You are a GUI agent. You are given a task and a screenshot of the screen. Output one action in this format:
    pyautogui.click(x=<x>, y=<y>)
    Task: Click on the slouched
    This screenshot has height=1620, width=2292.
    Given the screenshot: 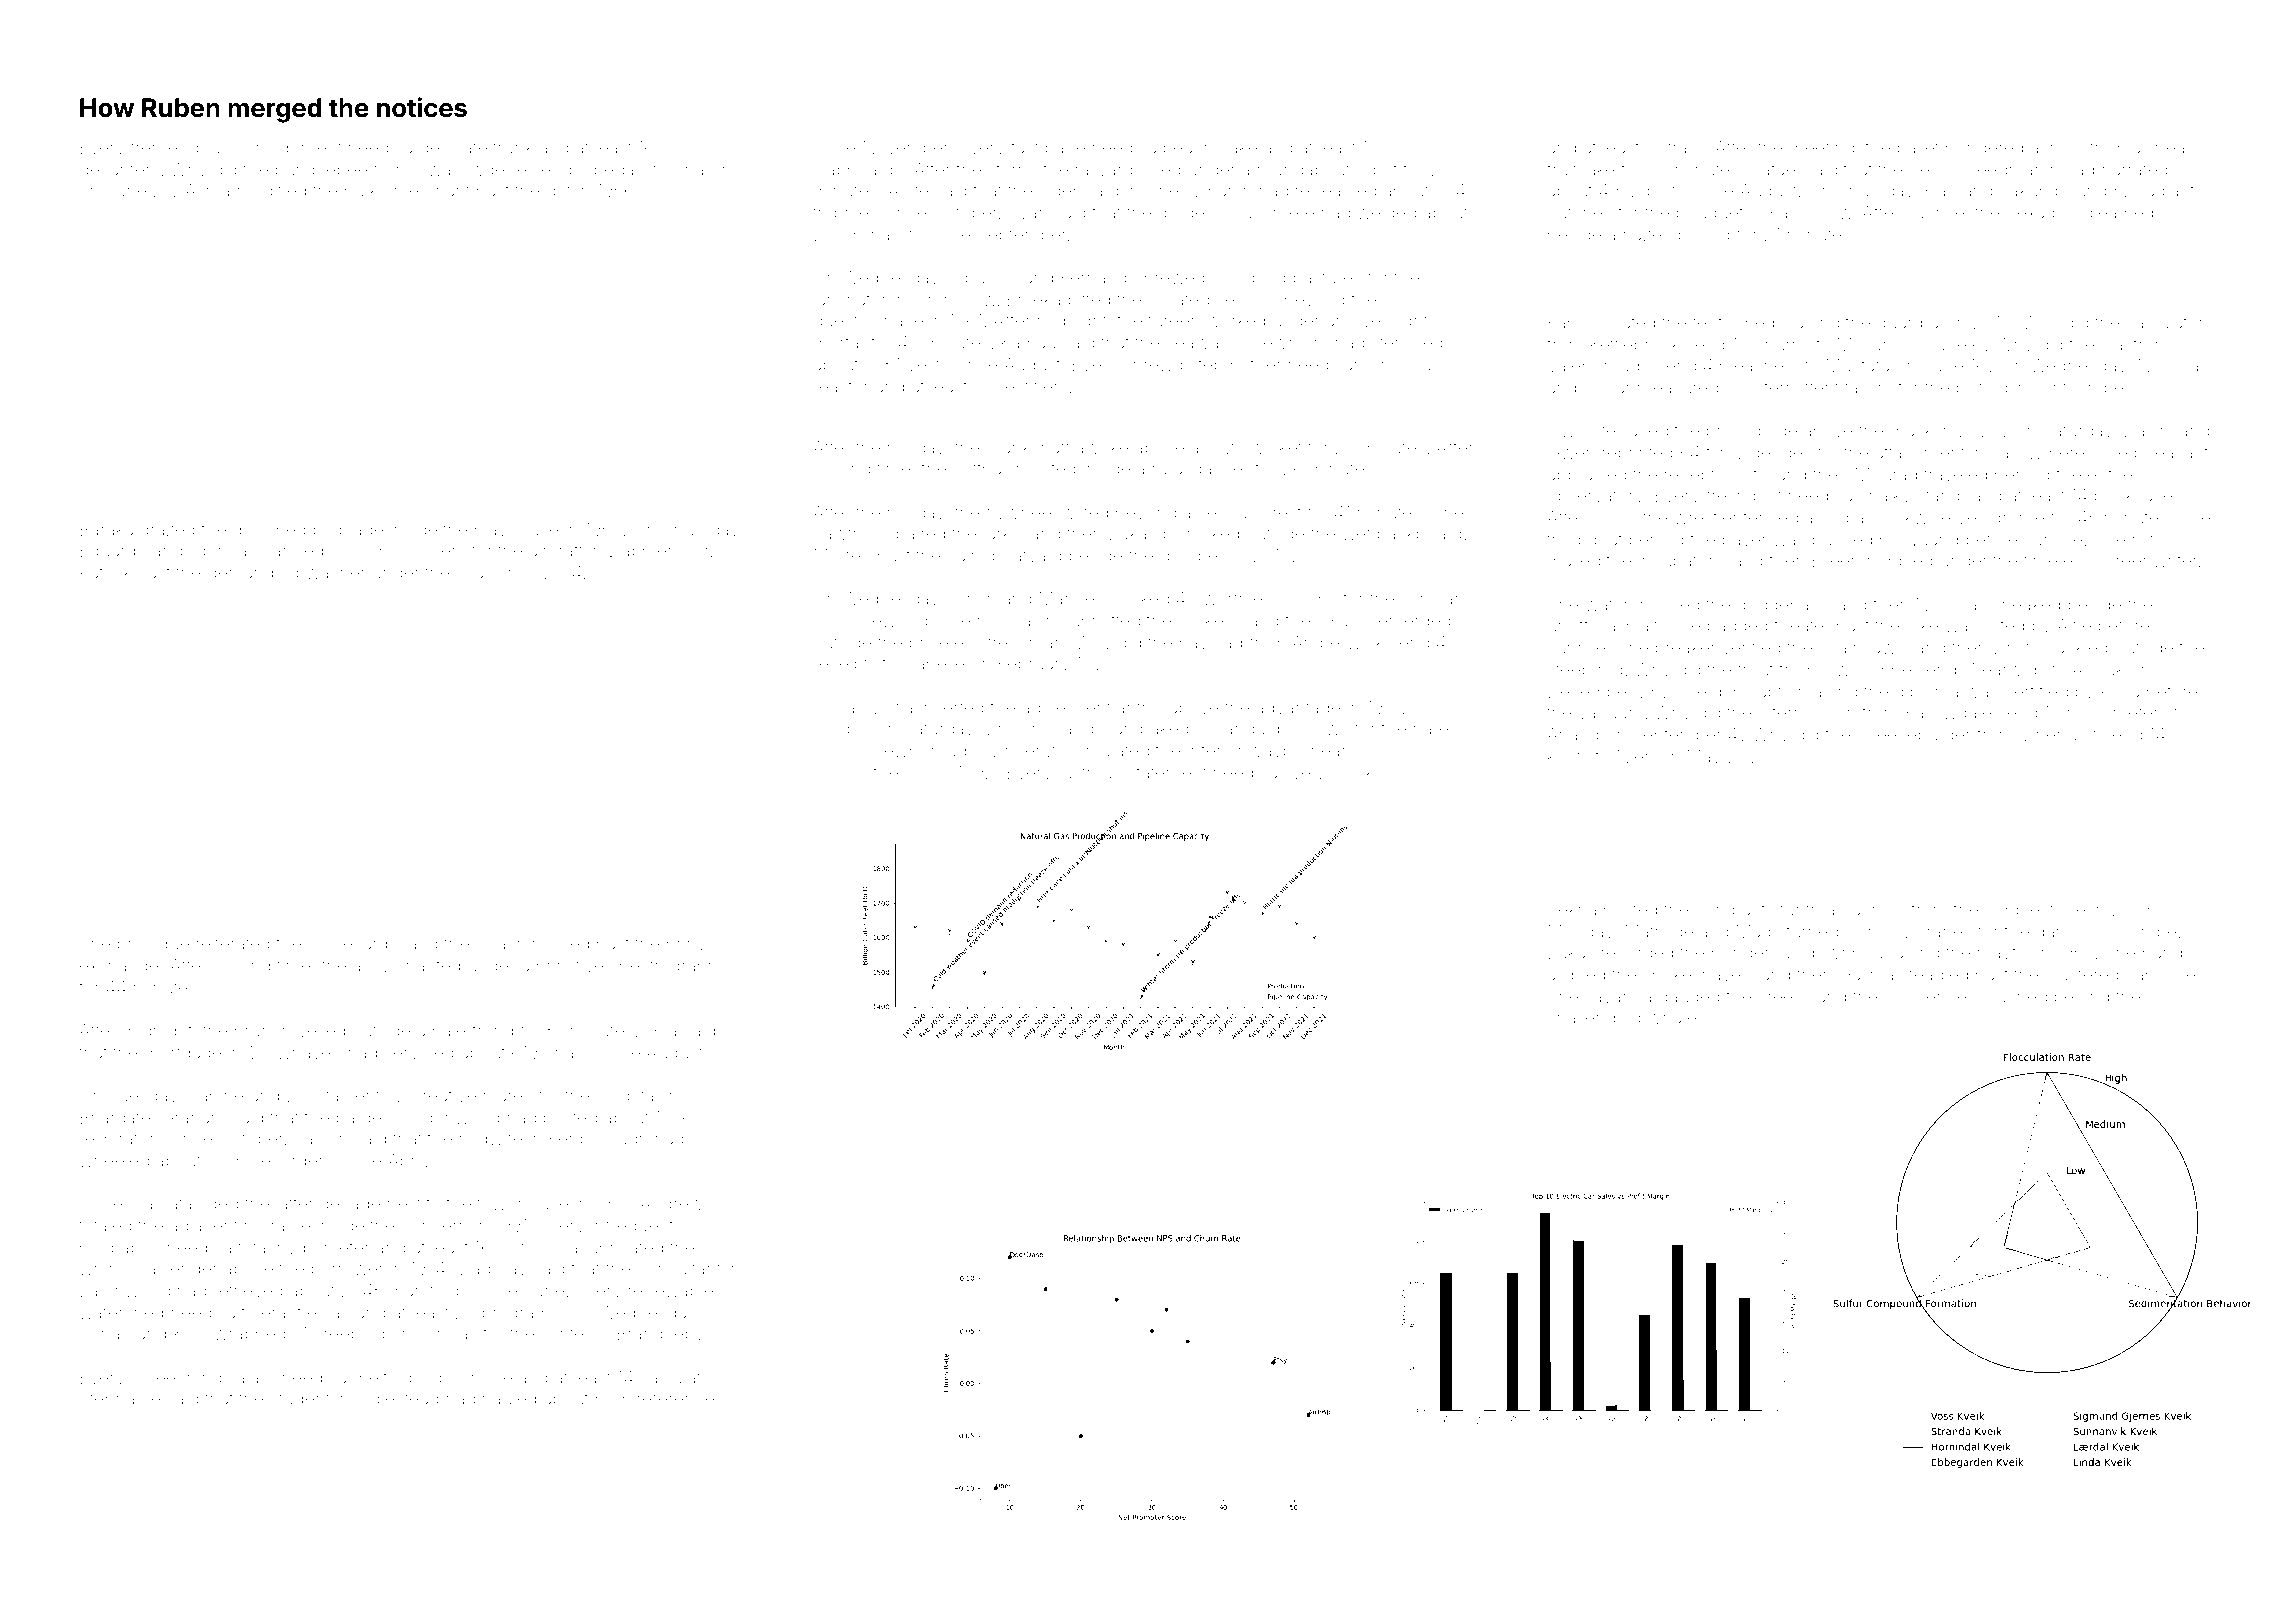 What is the action you would take?
    pyautogui.click(x=2010, y=996)
